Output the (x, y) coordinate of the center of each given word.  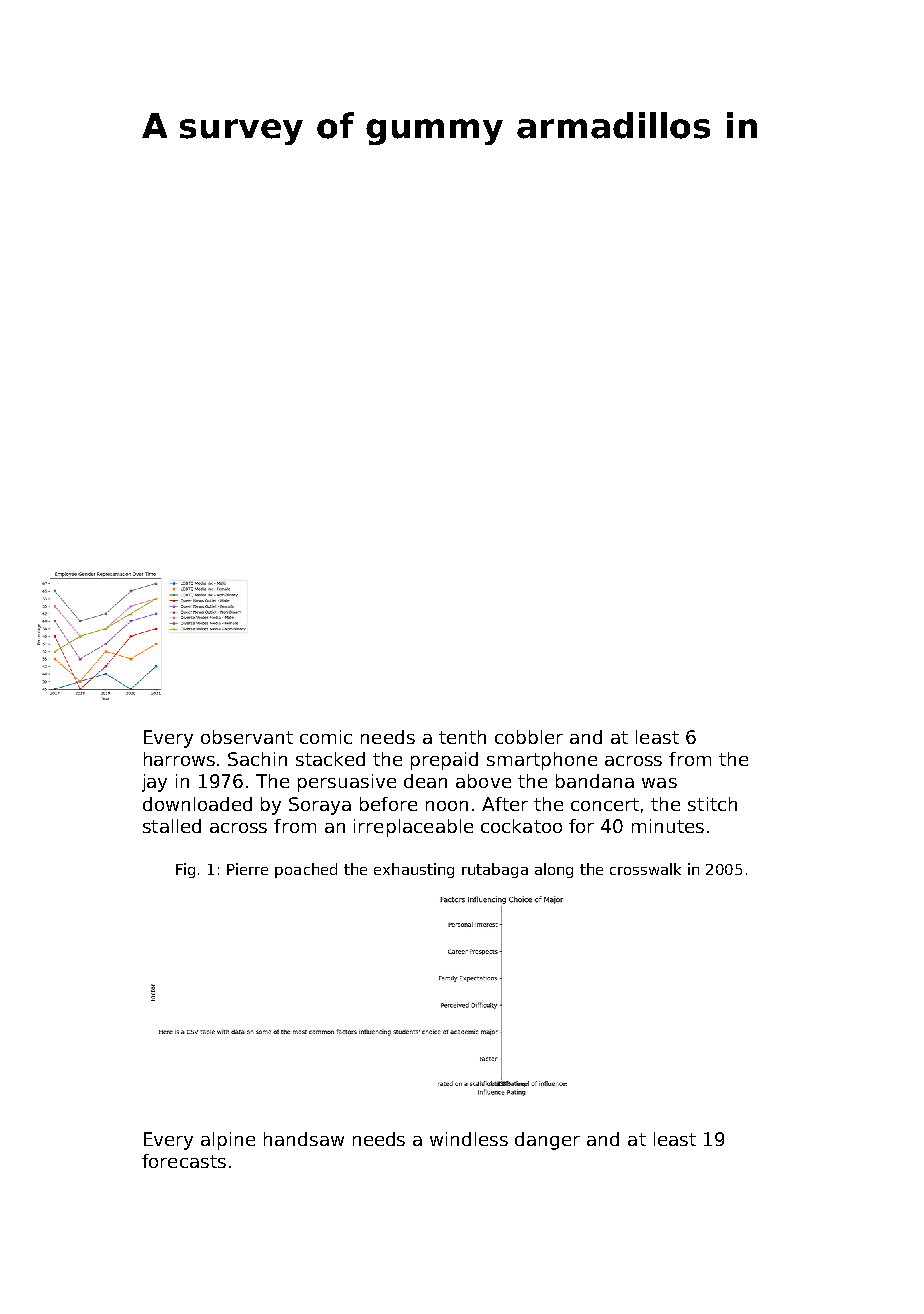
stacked (330, 759)
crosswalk (645, 869)
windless (469, 1139)
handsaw (304, 1139)
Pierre (247, 869)
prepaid (444, 761)
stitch (712, 804)
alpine (228, 1141)
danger (547, 1141)
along (554, 870)
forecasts (184, 1161)
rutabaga (495, 870)
